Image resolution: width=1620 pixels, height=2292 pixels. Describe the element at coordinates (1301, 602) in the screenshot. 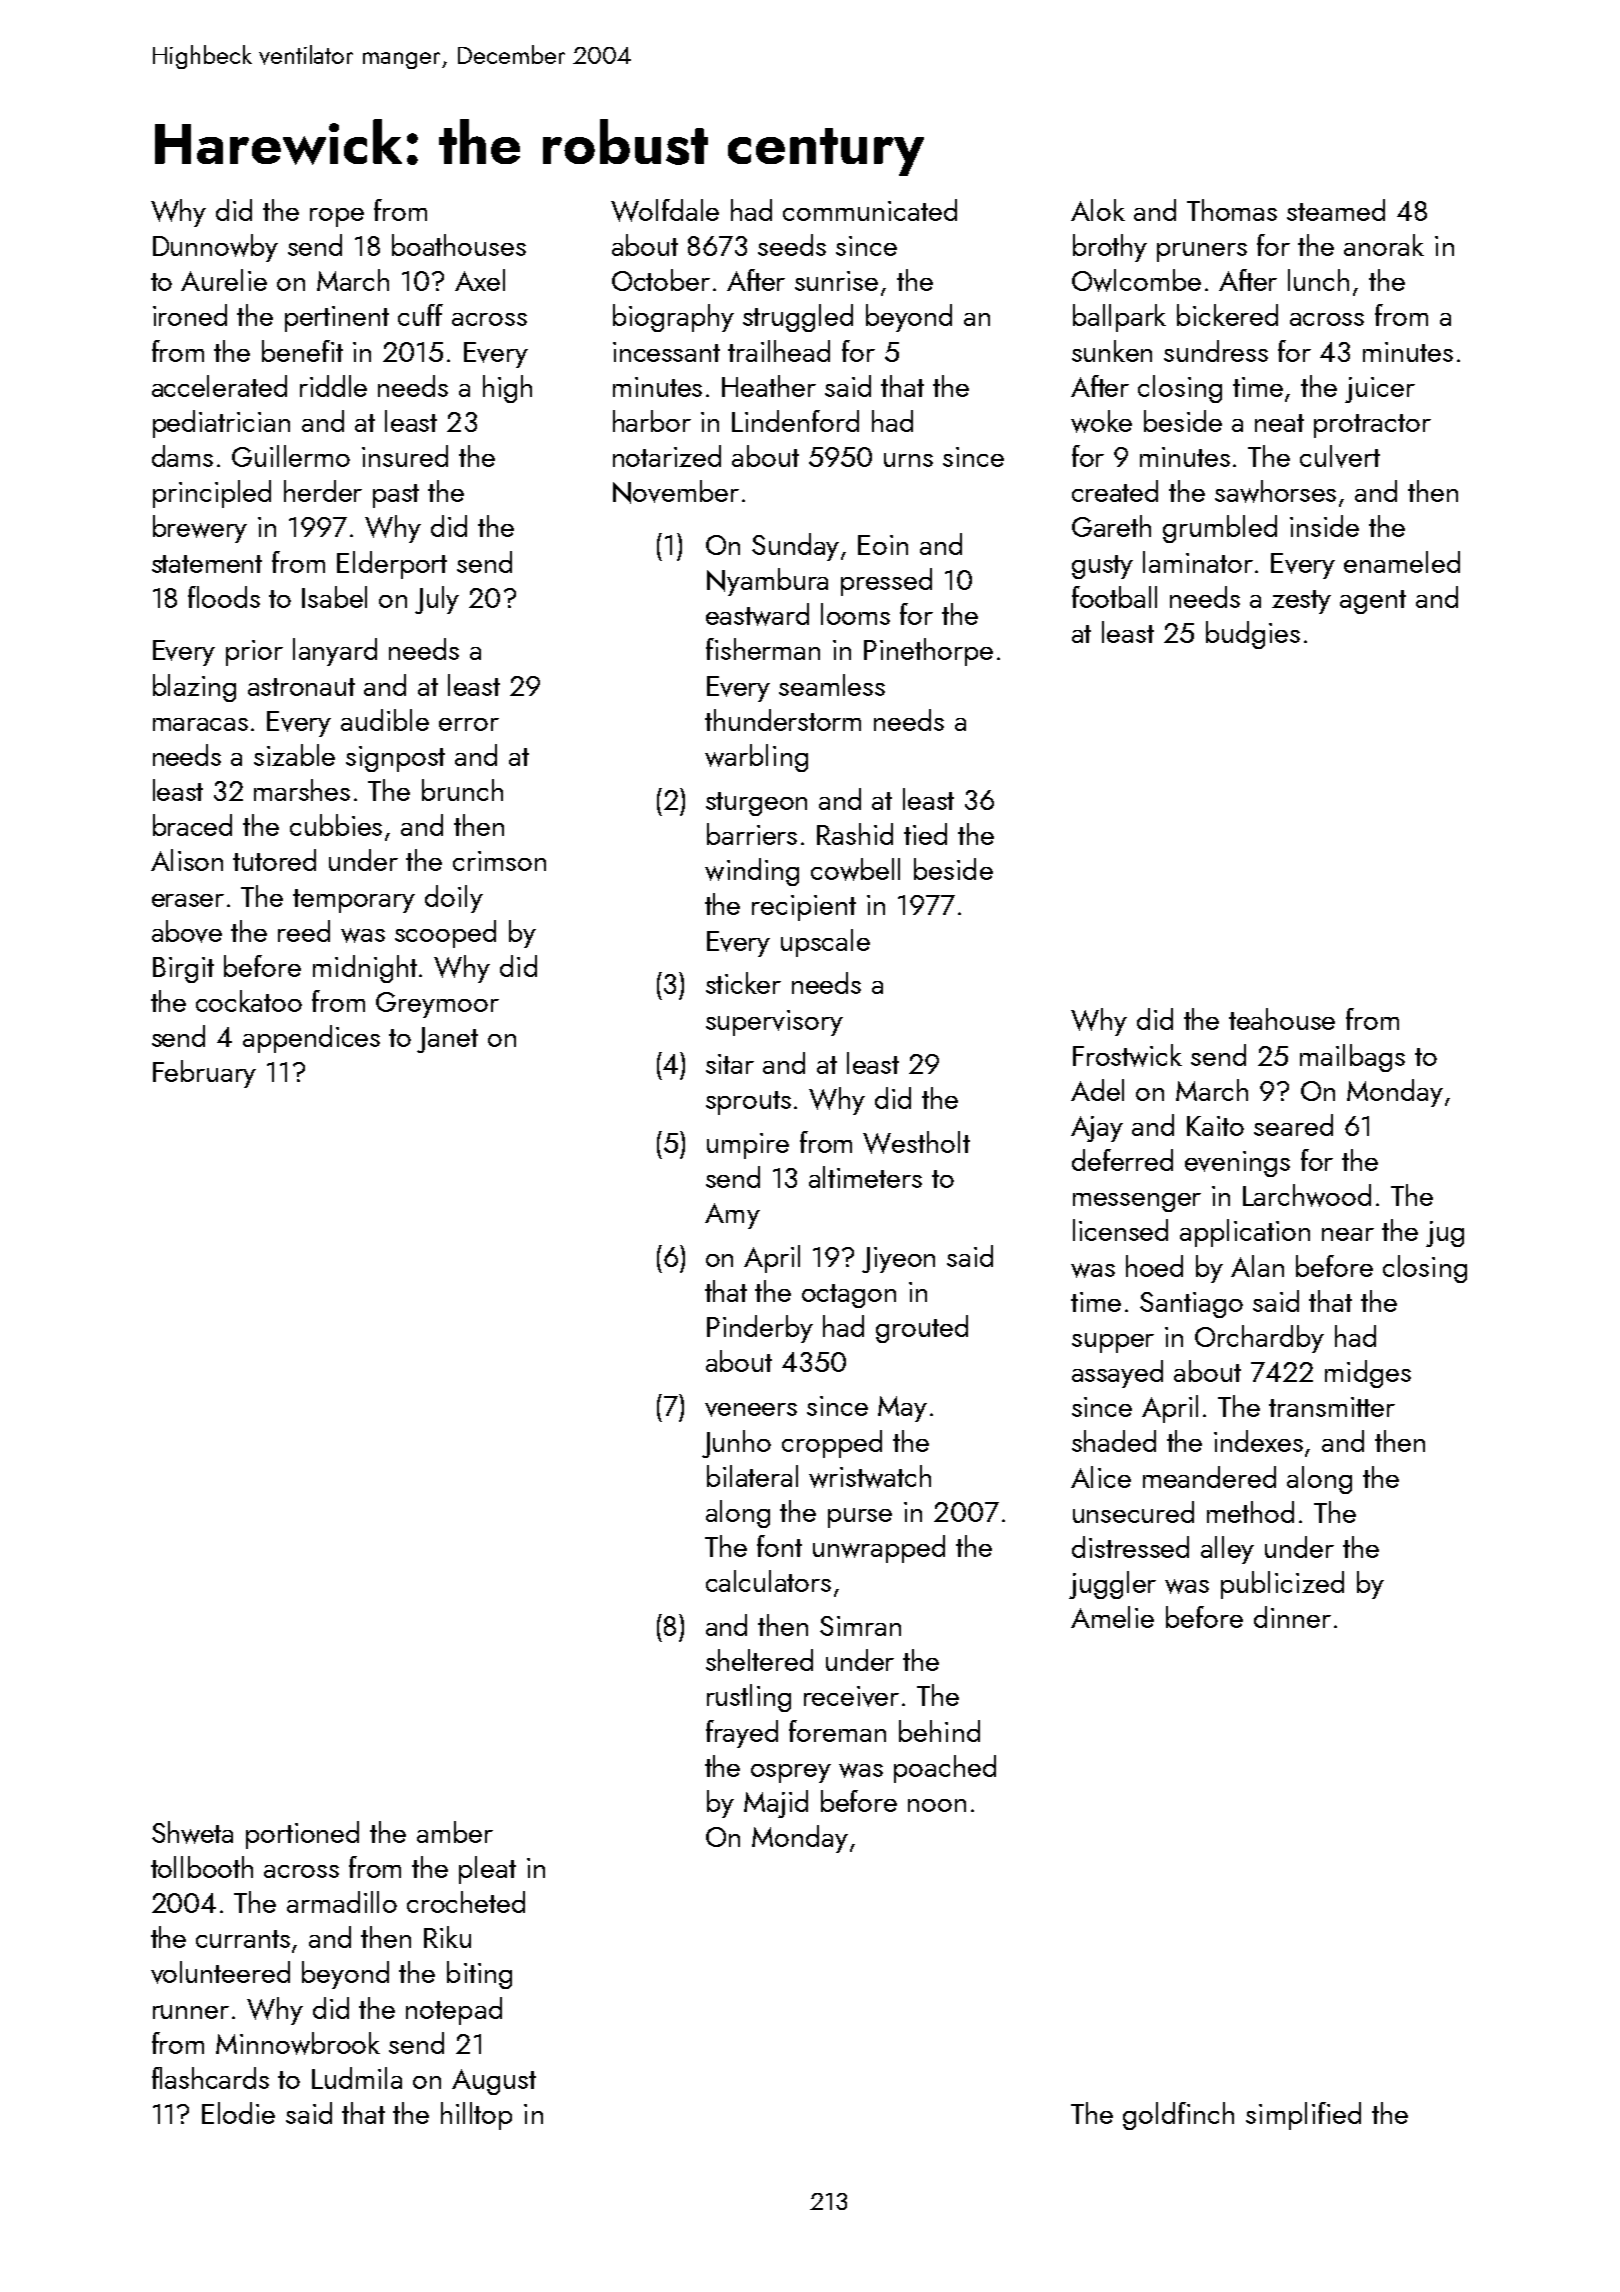

I see `zesty` at that location.
